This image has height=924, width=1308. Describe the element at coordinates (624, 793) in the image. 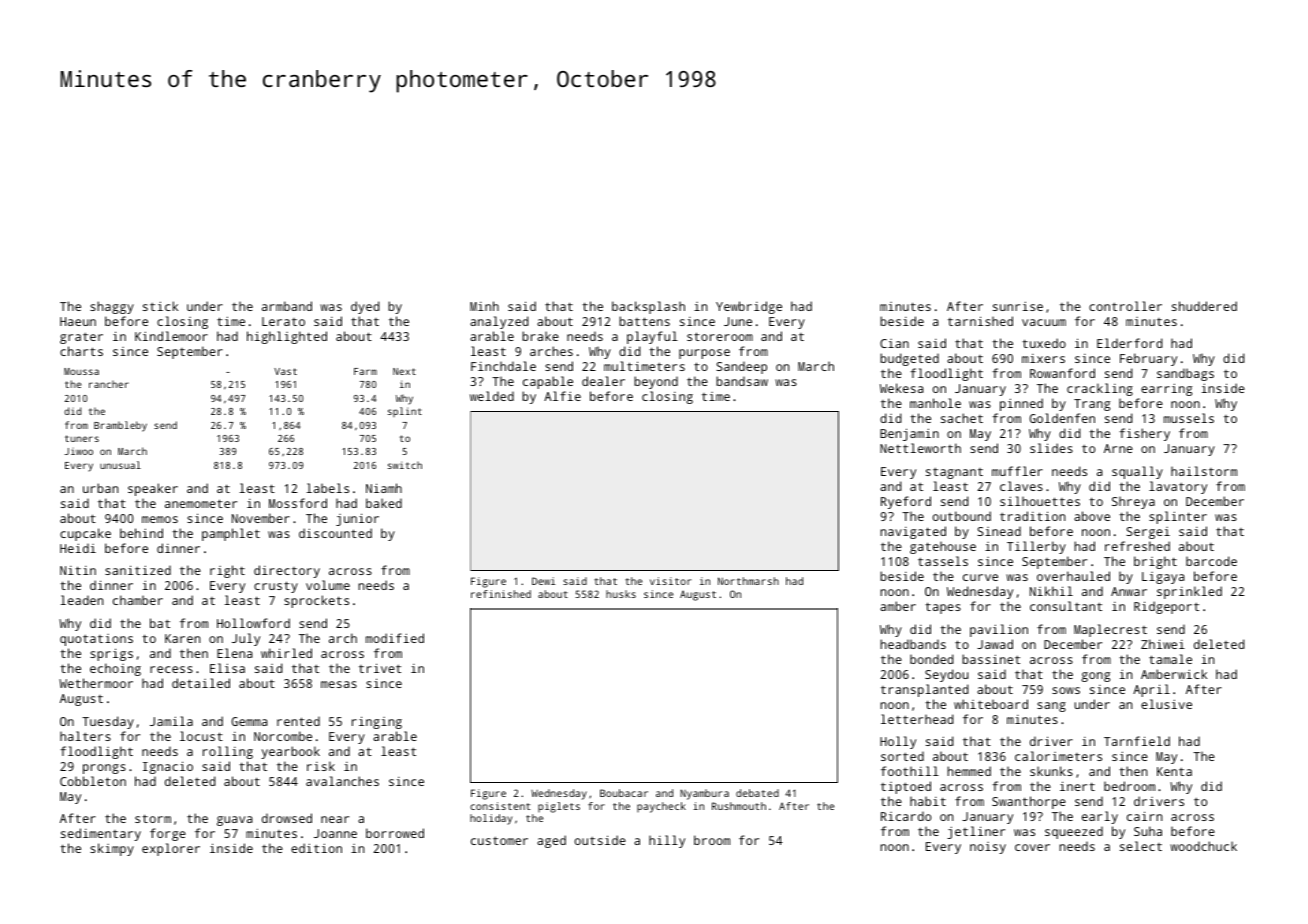

I see `Boubacar` at that location.
